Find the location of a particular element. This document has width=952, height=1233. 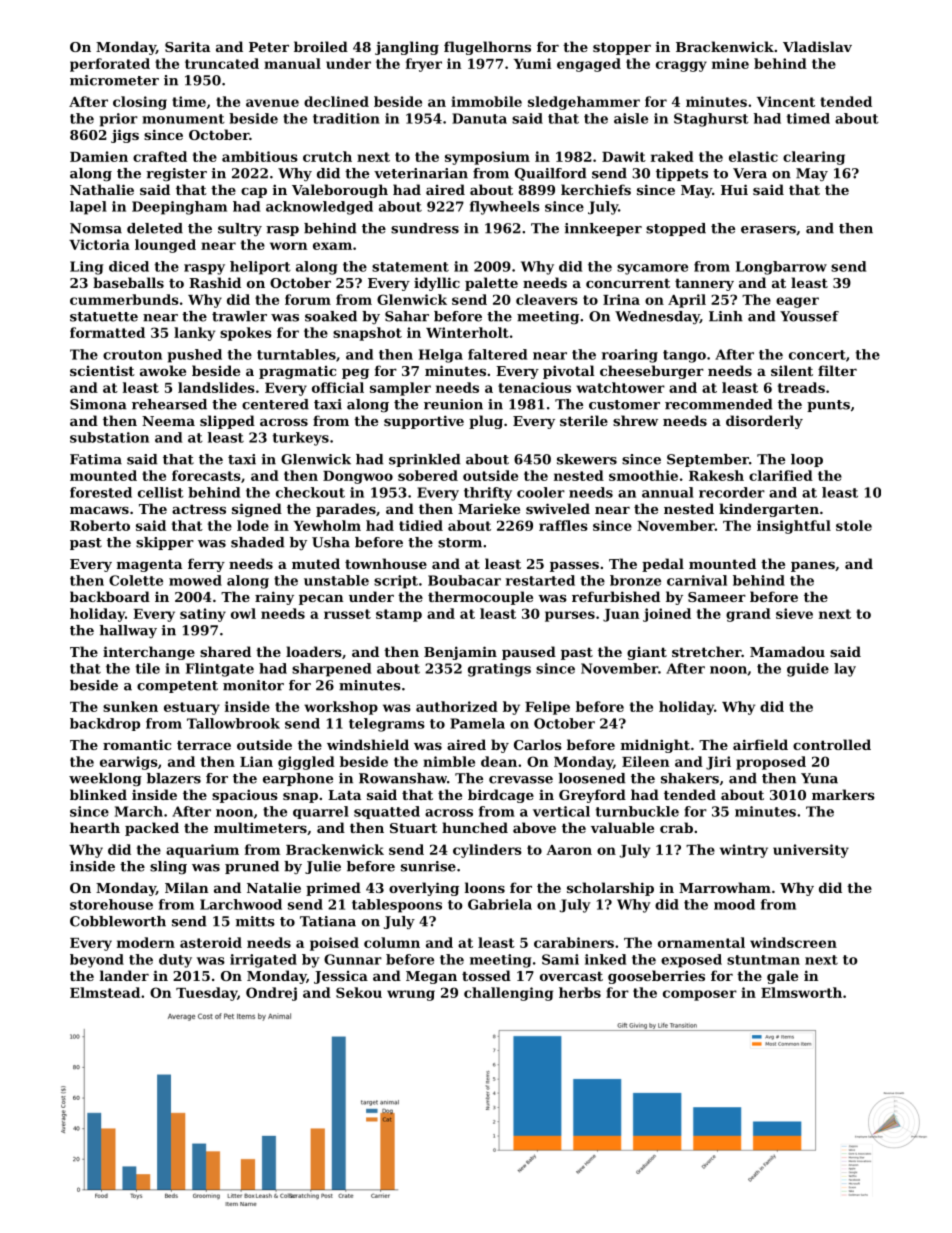

Ondrej is located at coordinates (271, 994).
